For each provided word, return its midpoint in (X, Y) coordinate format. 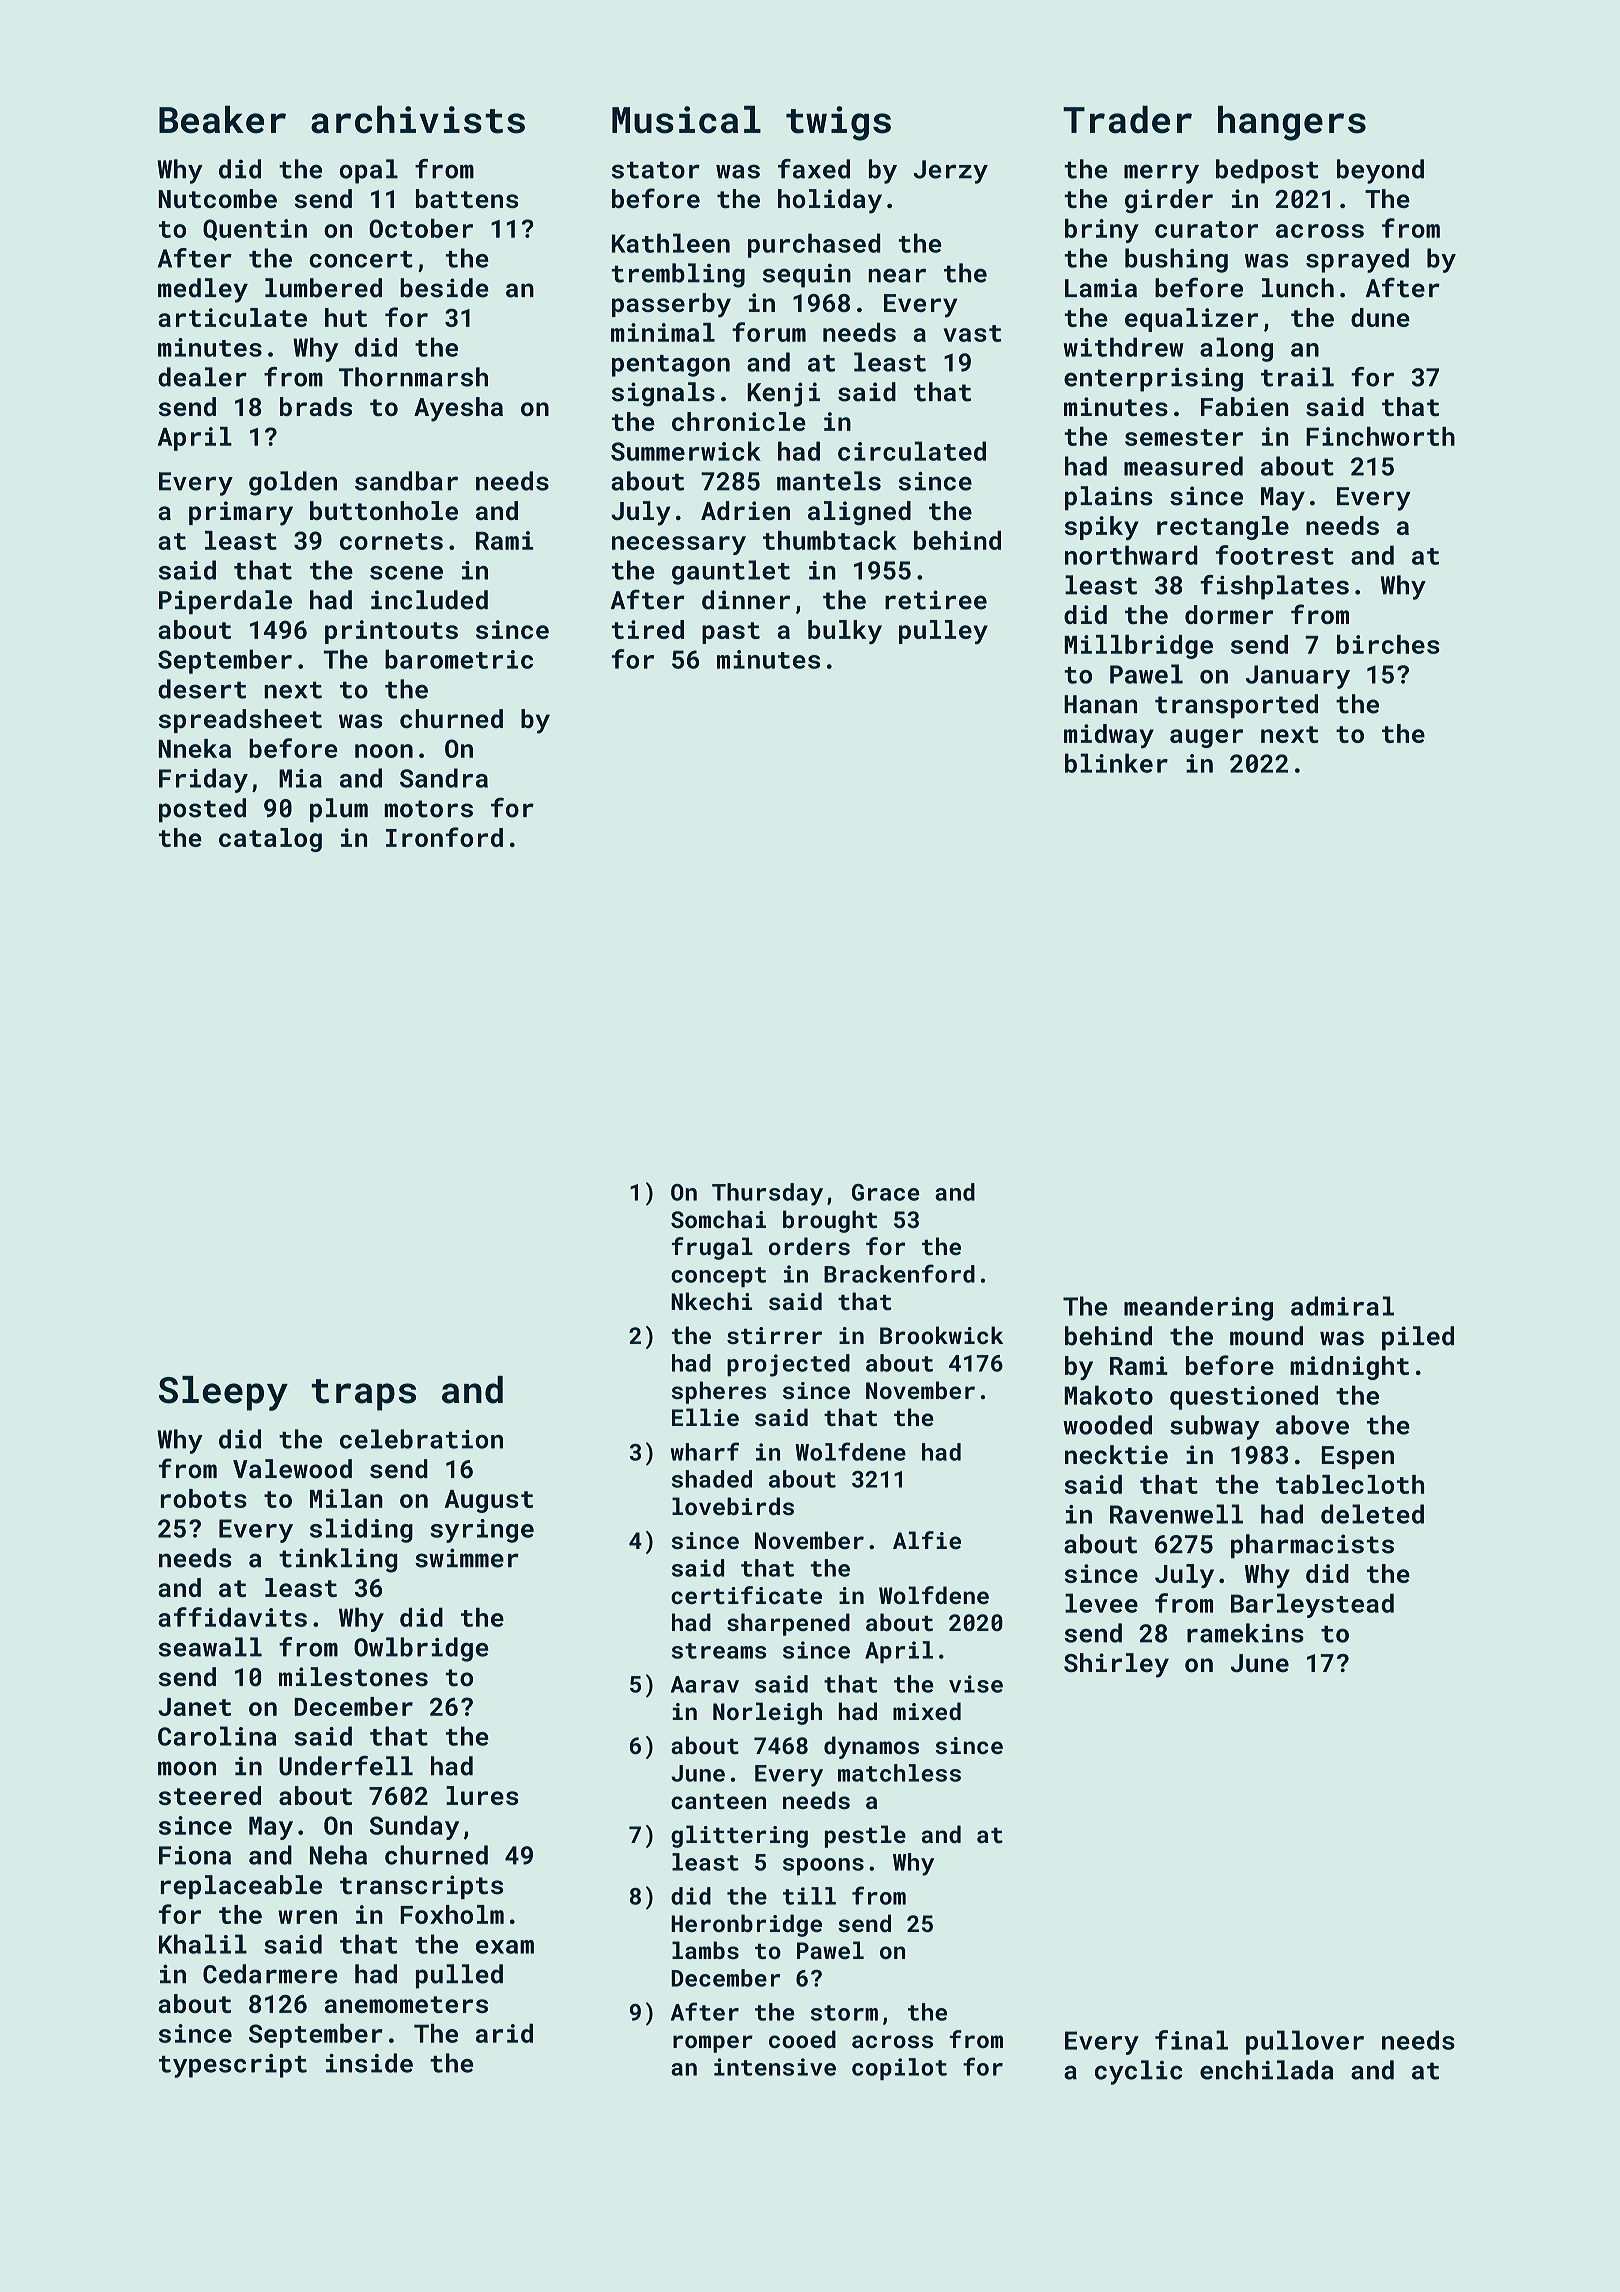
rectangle (1223, 528)
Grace (886, 1192)
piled (1418, 1338)
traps (363, 1395)
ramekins (1245, 1633)
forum (769, 332)
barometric (459, 659)
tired (648, 629)
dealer (202, 377)
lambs (705, 1950)
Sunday (414, 1827)
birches (1388, 644)
